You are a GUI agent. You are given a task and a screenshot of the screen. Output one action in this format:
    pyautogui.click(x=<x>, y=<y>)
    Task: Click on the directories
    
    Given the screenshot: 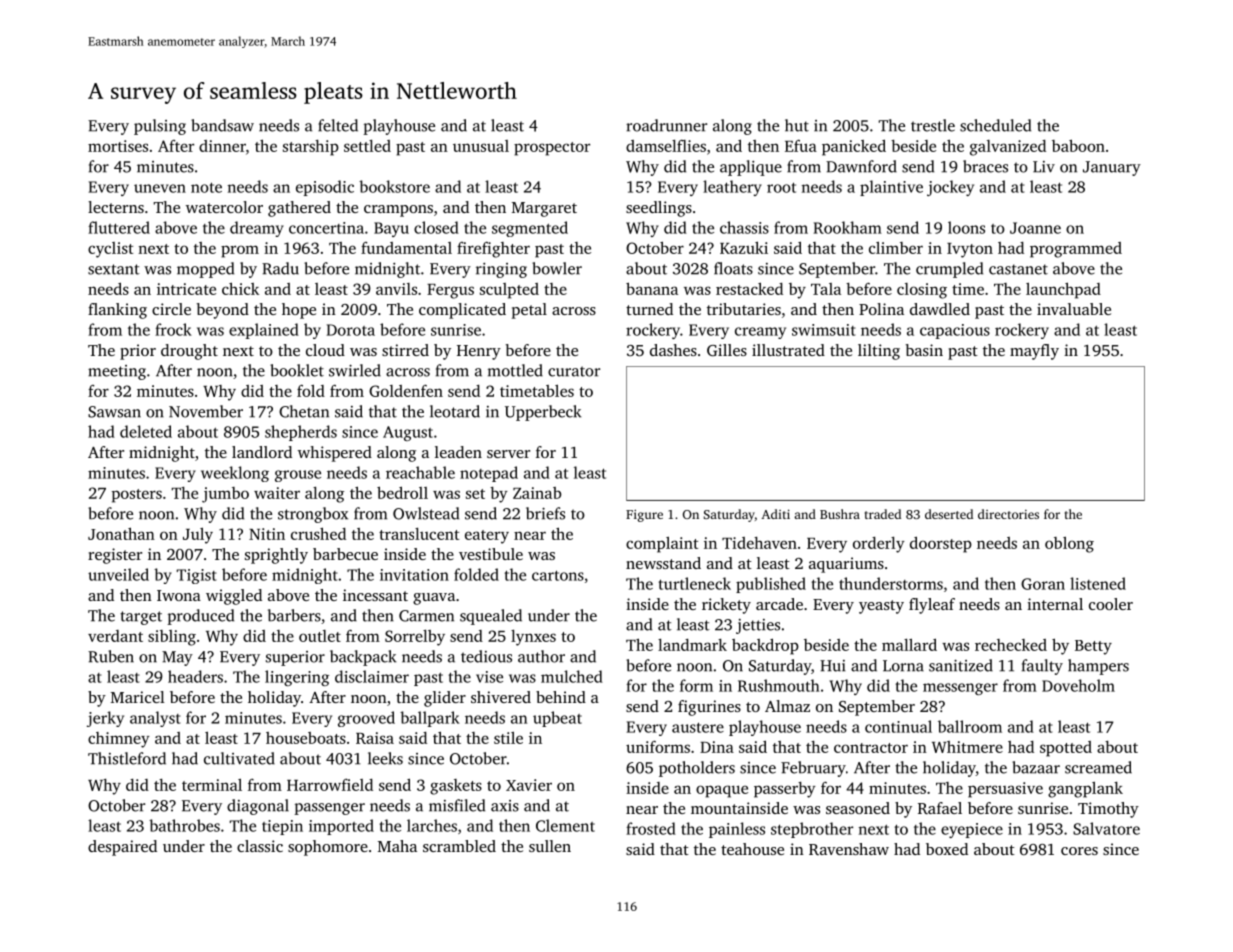 What is the action you would take?
    pyautogui.click(x=1008, y=514)
